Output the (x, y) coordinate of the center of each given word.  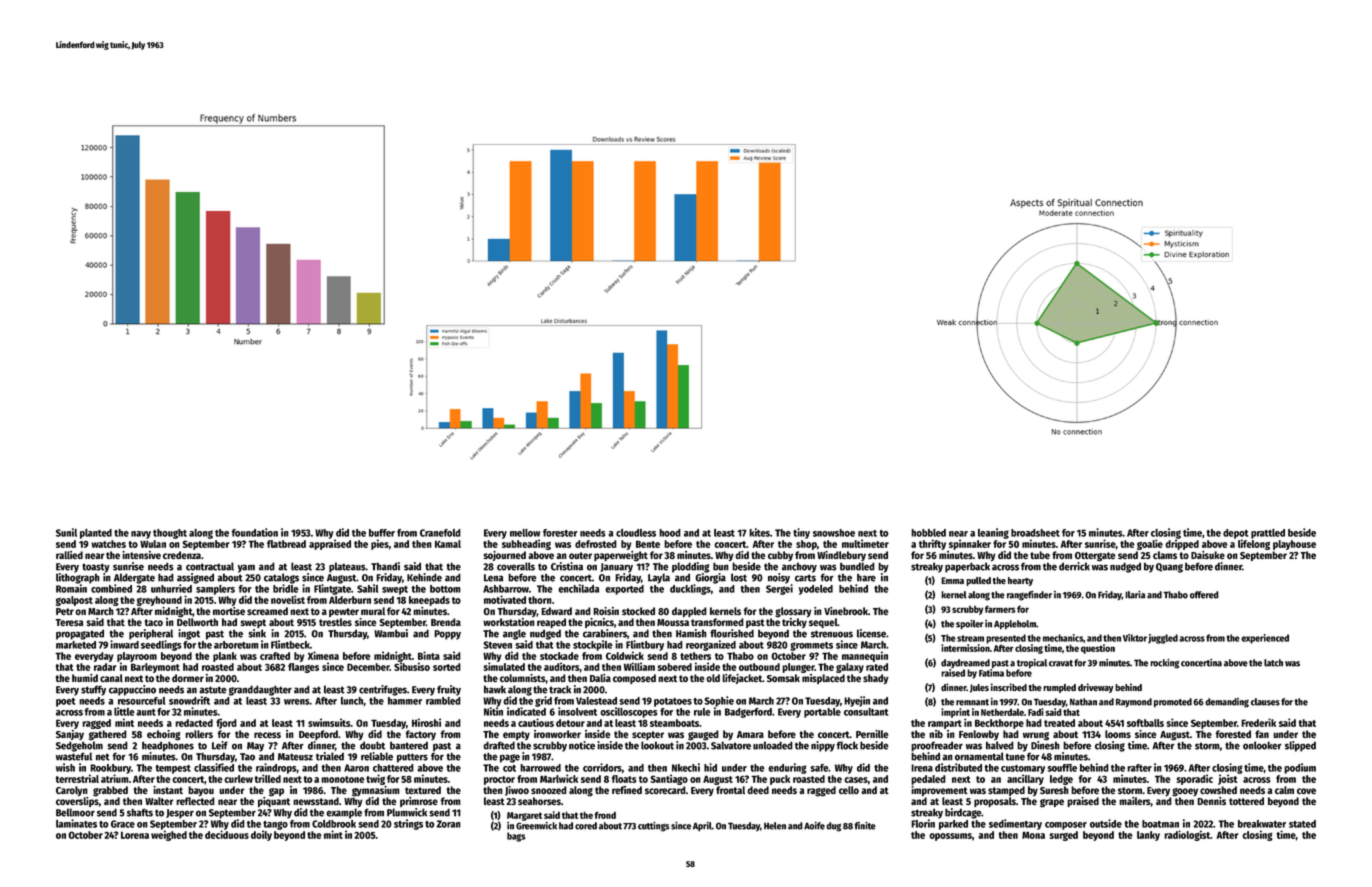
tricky (794, 623)
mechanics (1063, 638)
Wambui (391, 633)
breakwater (1262, 824)
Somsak (783, 678)
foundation (255, 532)
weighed (169, 835)
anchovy (799, 567)
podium (1300, 768)
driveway (1095, 688)
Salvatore (731, 745)
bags (516, 837)
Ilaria (1135, 595)
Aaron (356, 768)
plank (225, 657)
